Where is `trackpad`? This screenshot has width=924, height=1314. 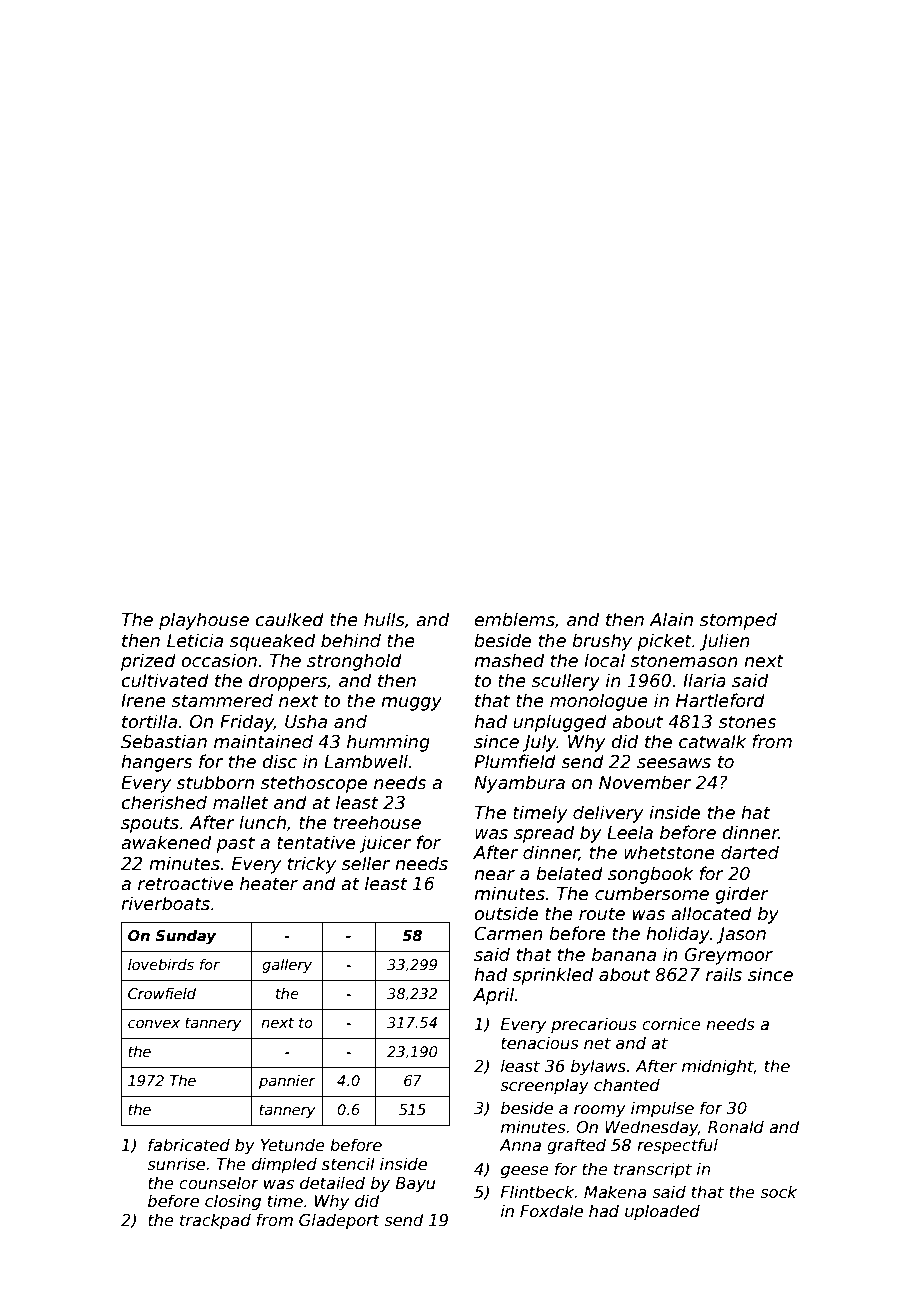
trackpad is located at coordinates (215, 1221).
